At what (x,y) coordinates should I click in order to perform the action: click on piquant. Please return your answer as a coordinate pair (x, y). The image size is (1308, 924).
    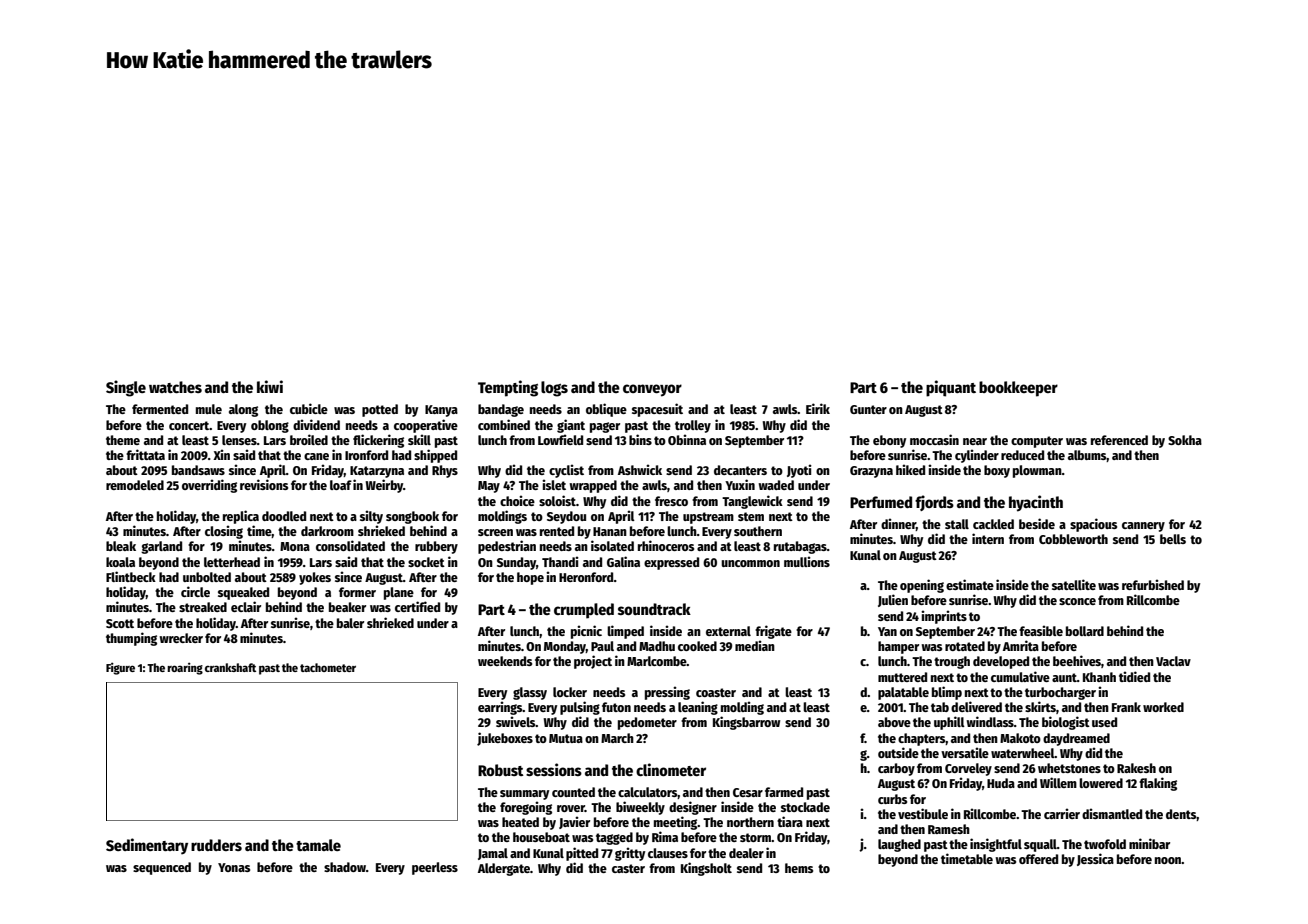
    Looking at the image, I should click on (951, 388).
